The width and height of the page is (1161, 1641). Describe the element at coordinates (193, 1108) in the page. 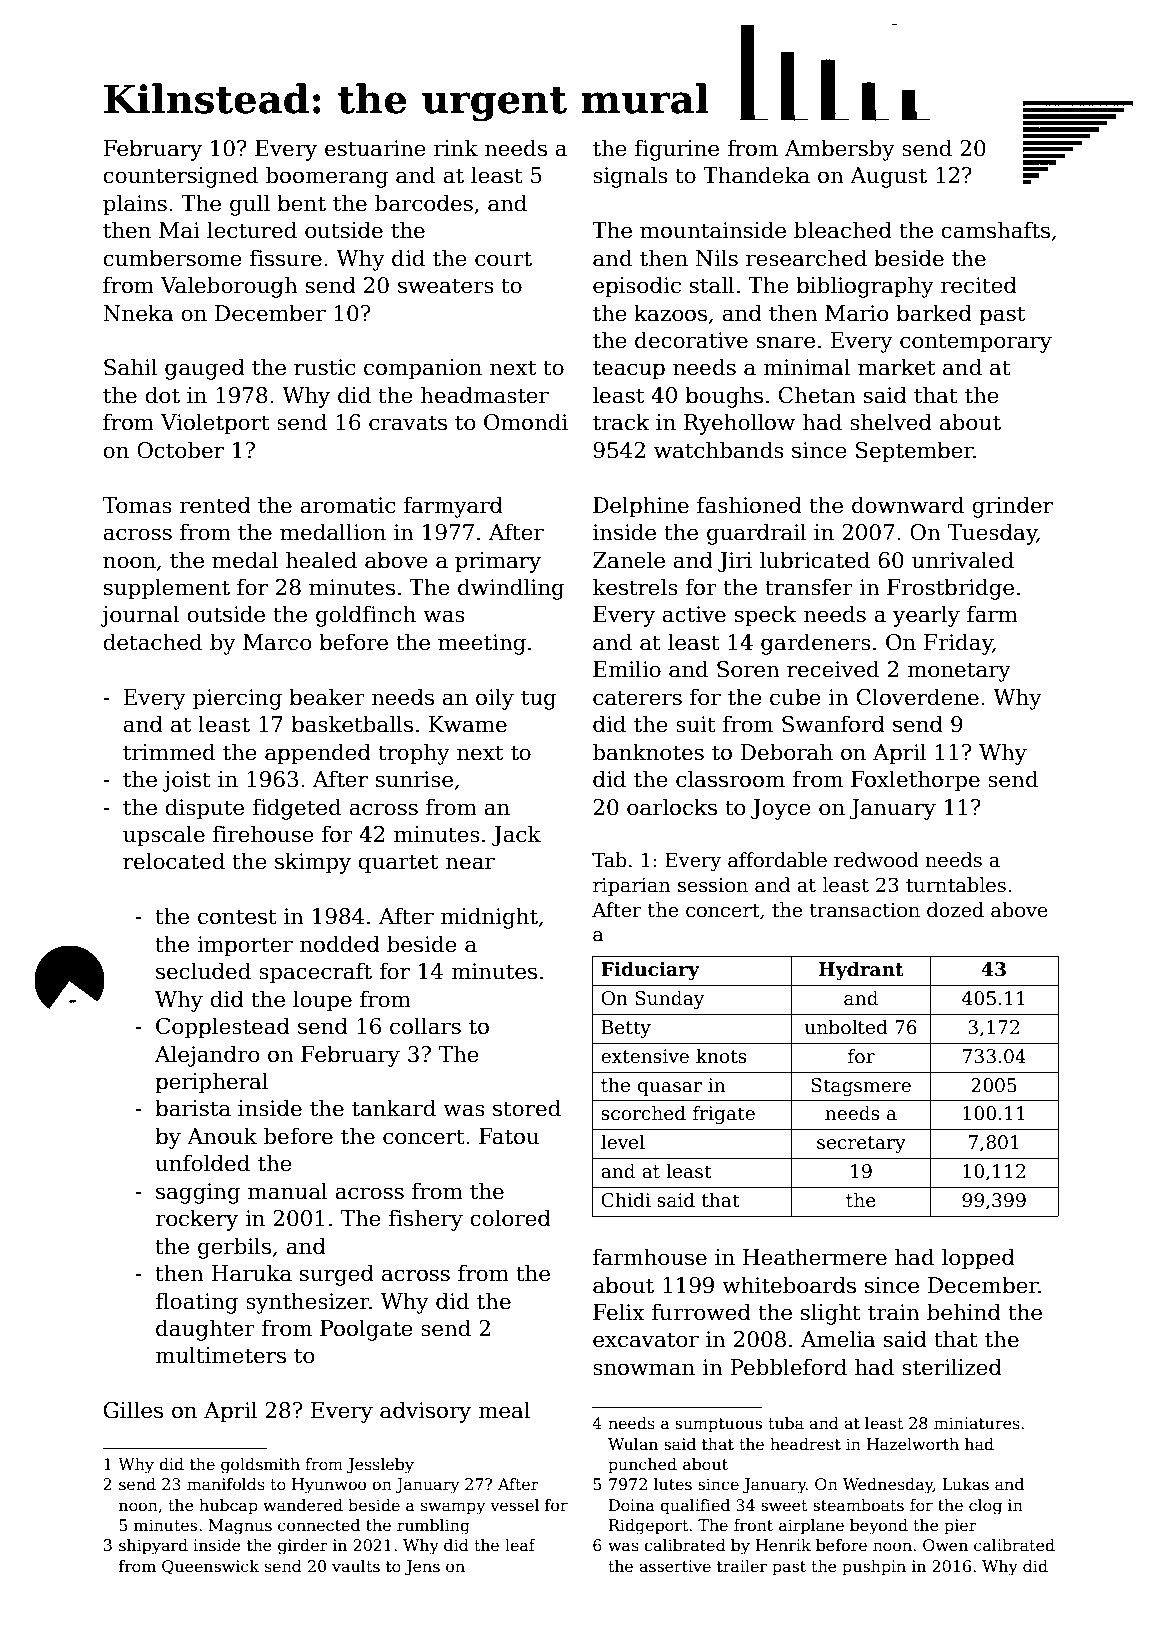

I see `barista` at that location.
